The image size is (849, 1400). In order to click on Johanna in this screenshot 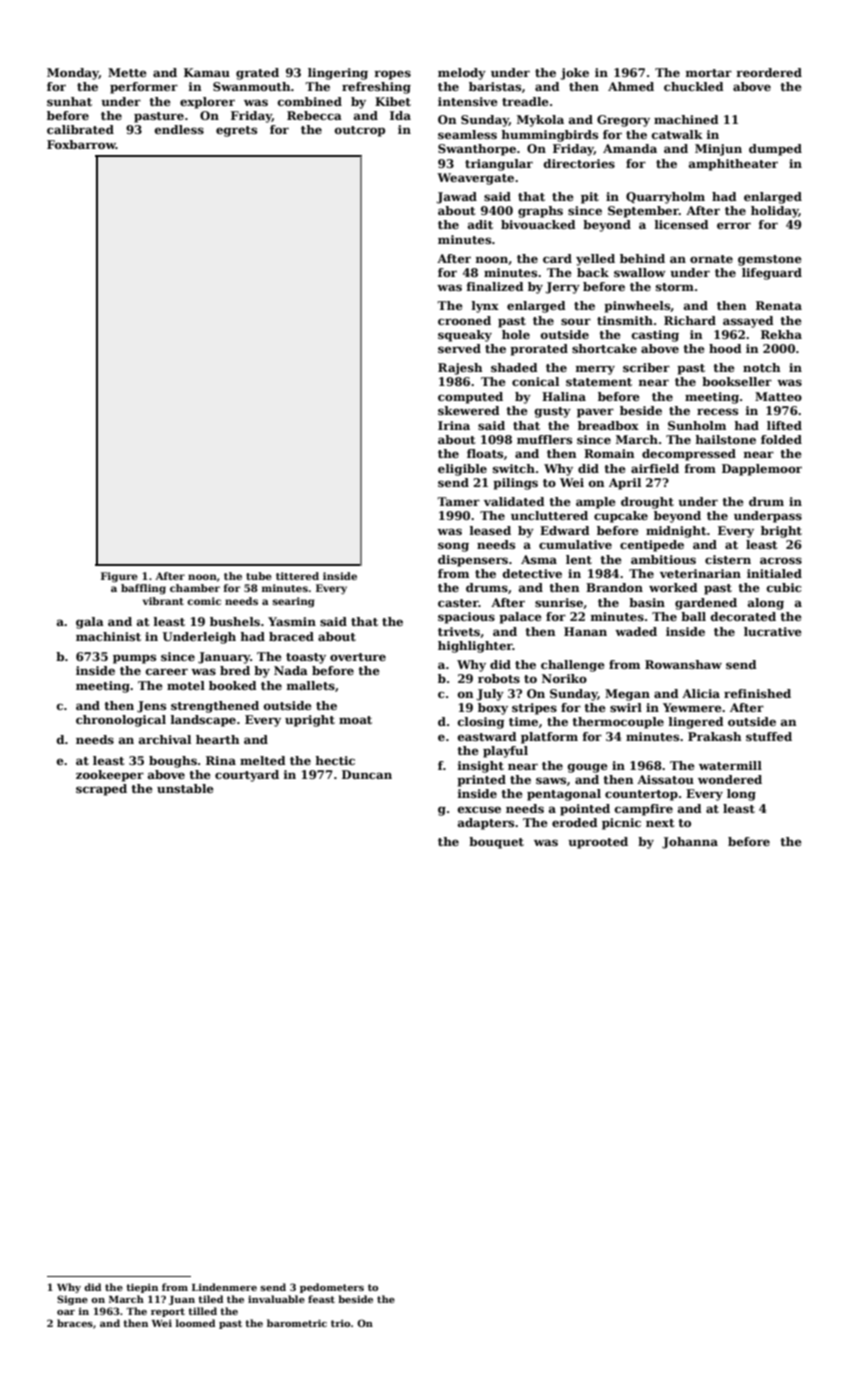, I will do `click(690, 843)`.
